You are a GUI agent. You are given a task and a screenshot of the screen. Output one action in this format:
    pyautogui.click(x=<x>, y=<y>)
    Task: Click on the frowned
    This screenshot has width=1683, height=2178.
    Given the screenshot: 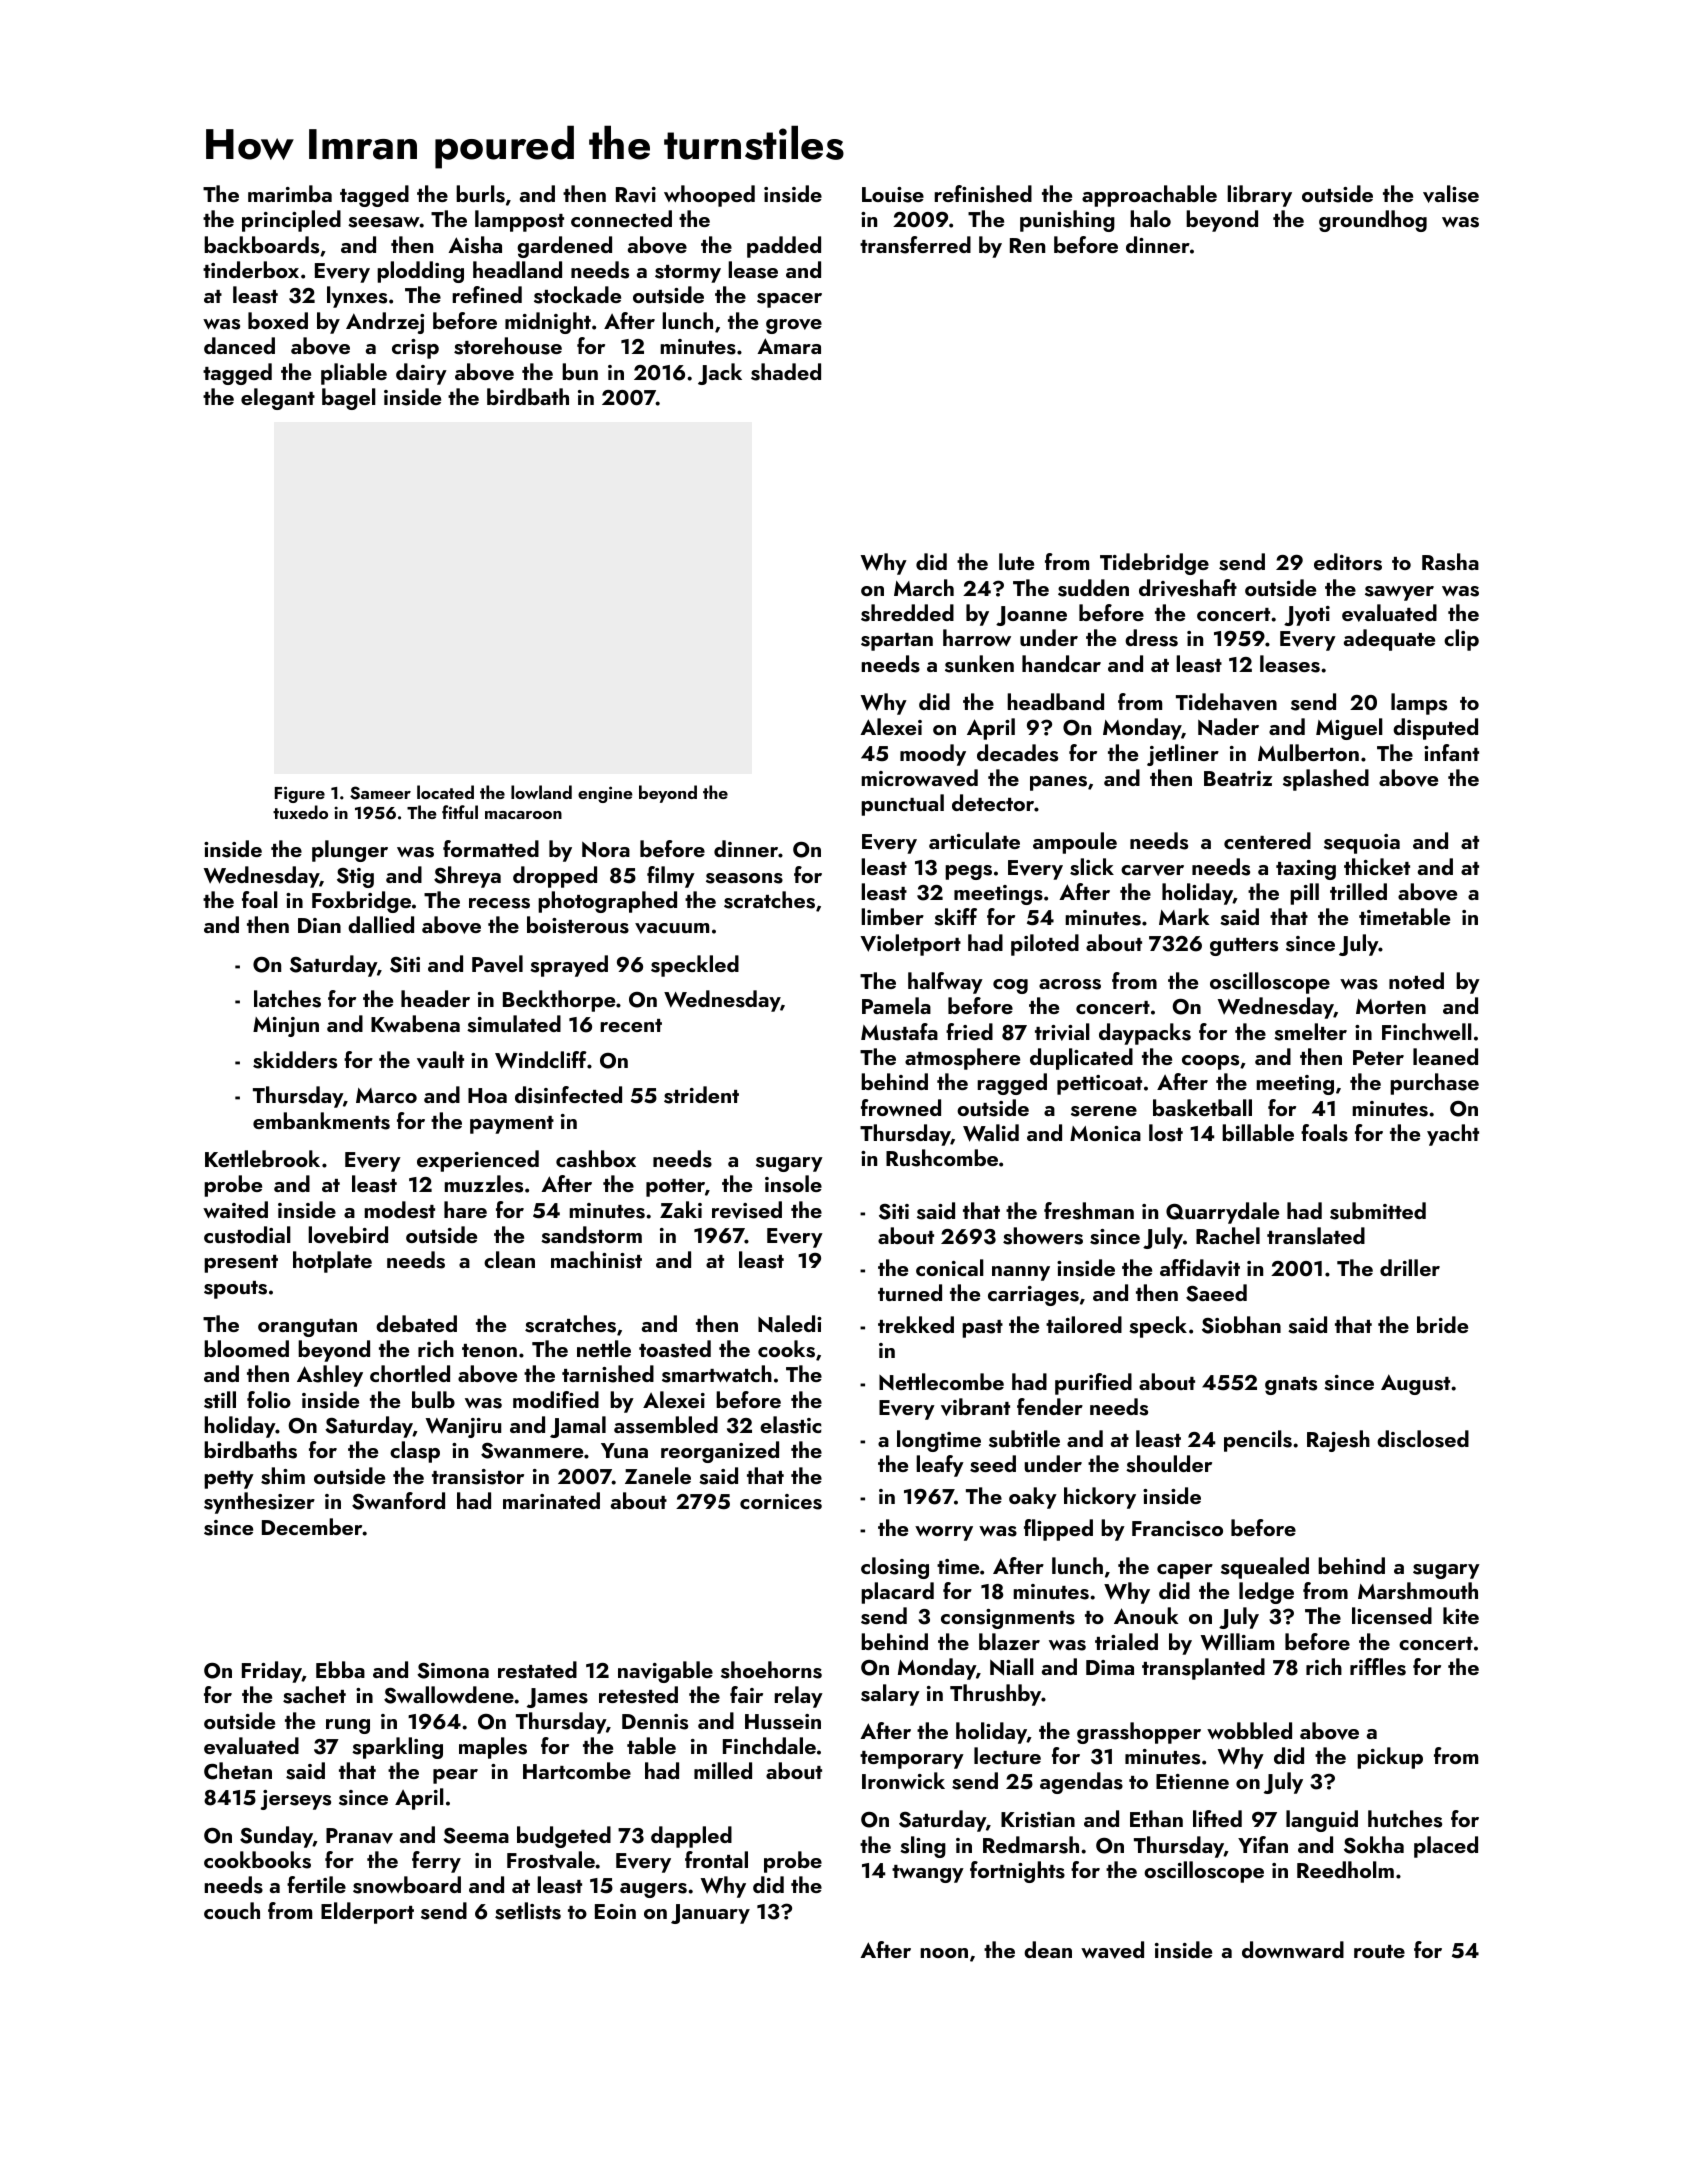 What is the action you would take?
    pyautogui.click(x=901, y=1107)
